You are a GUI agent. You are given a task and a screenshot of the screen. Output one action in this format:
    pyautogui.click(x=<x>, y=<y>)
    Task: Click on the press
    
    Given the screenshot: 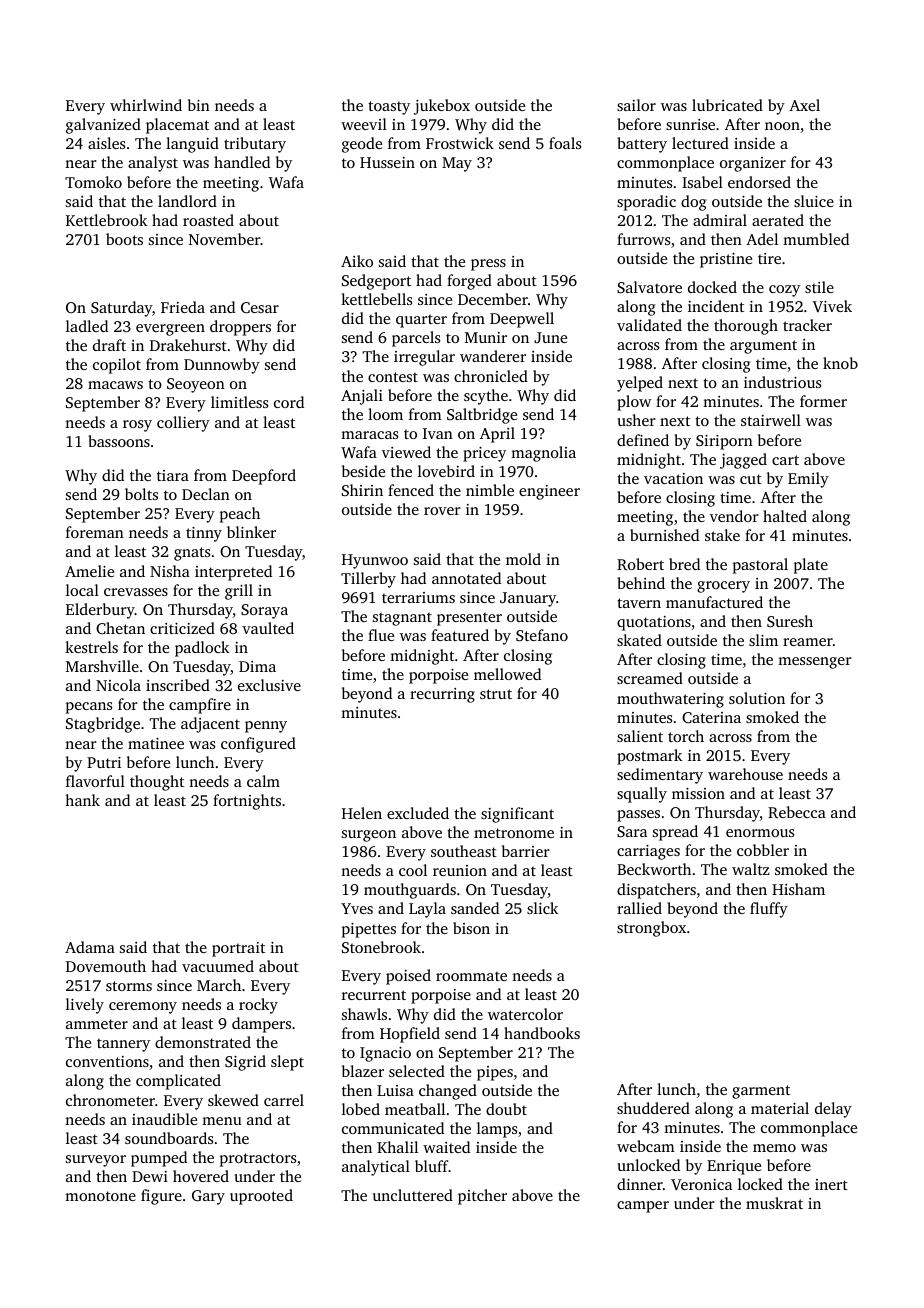 What is the action you would take?
    pyautogui.click(x=488, y=265)
